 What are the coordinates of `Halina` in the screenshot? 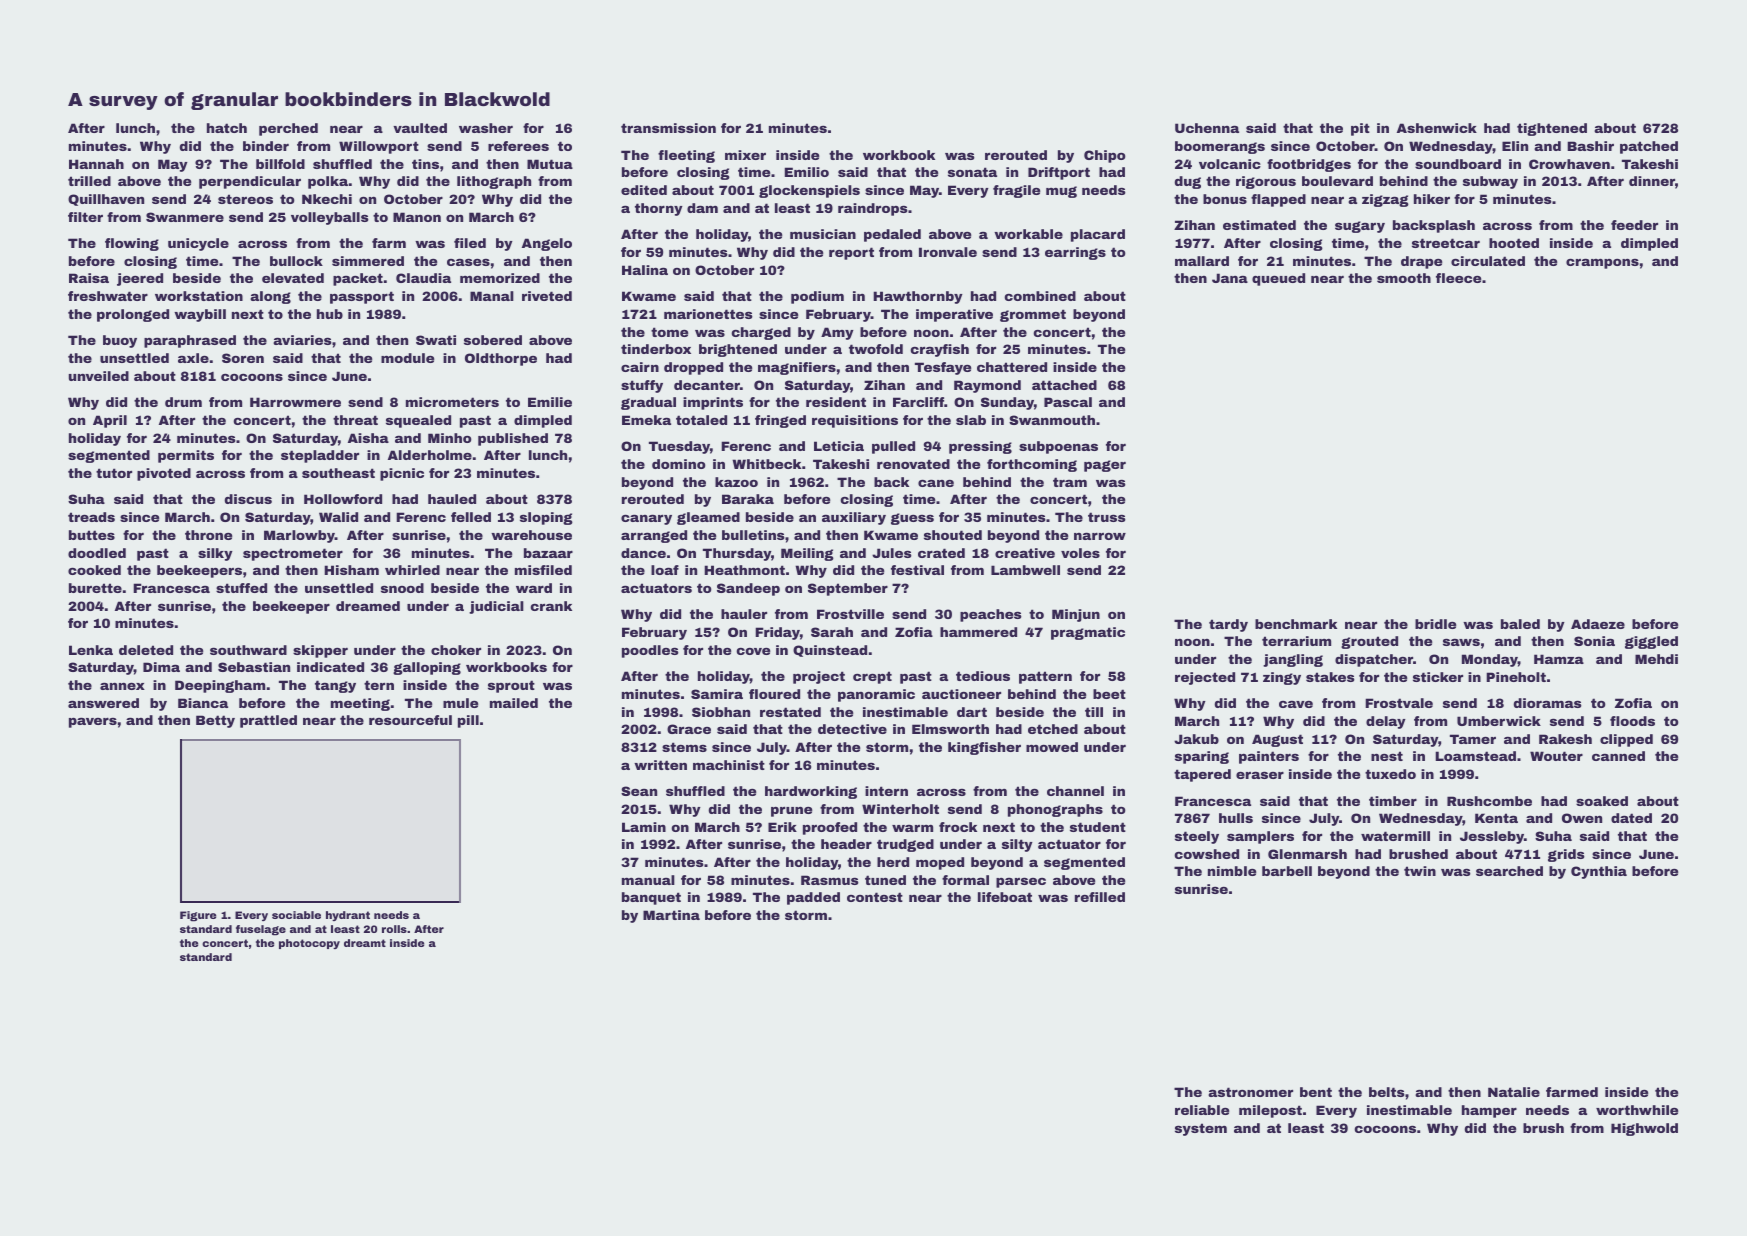 It's located at (645, 270).
